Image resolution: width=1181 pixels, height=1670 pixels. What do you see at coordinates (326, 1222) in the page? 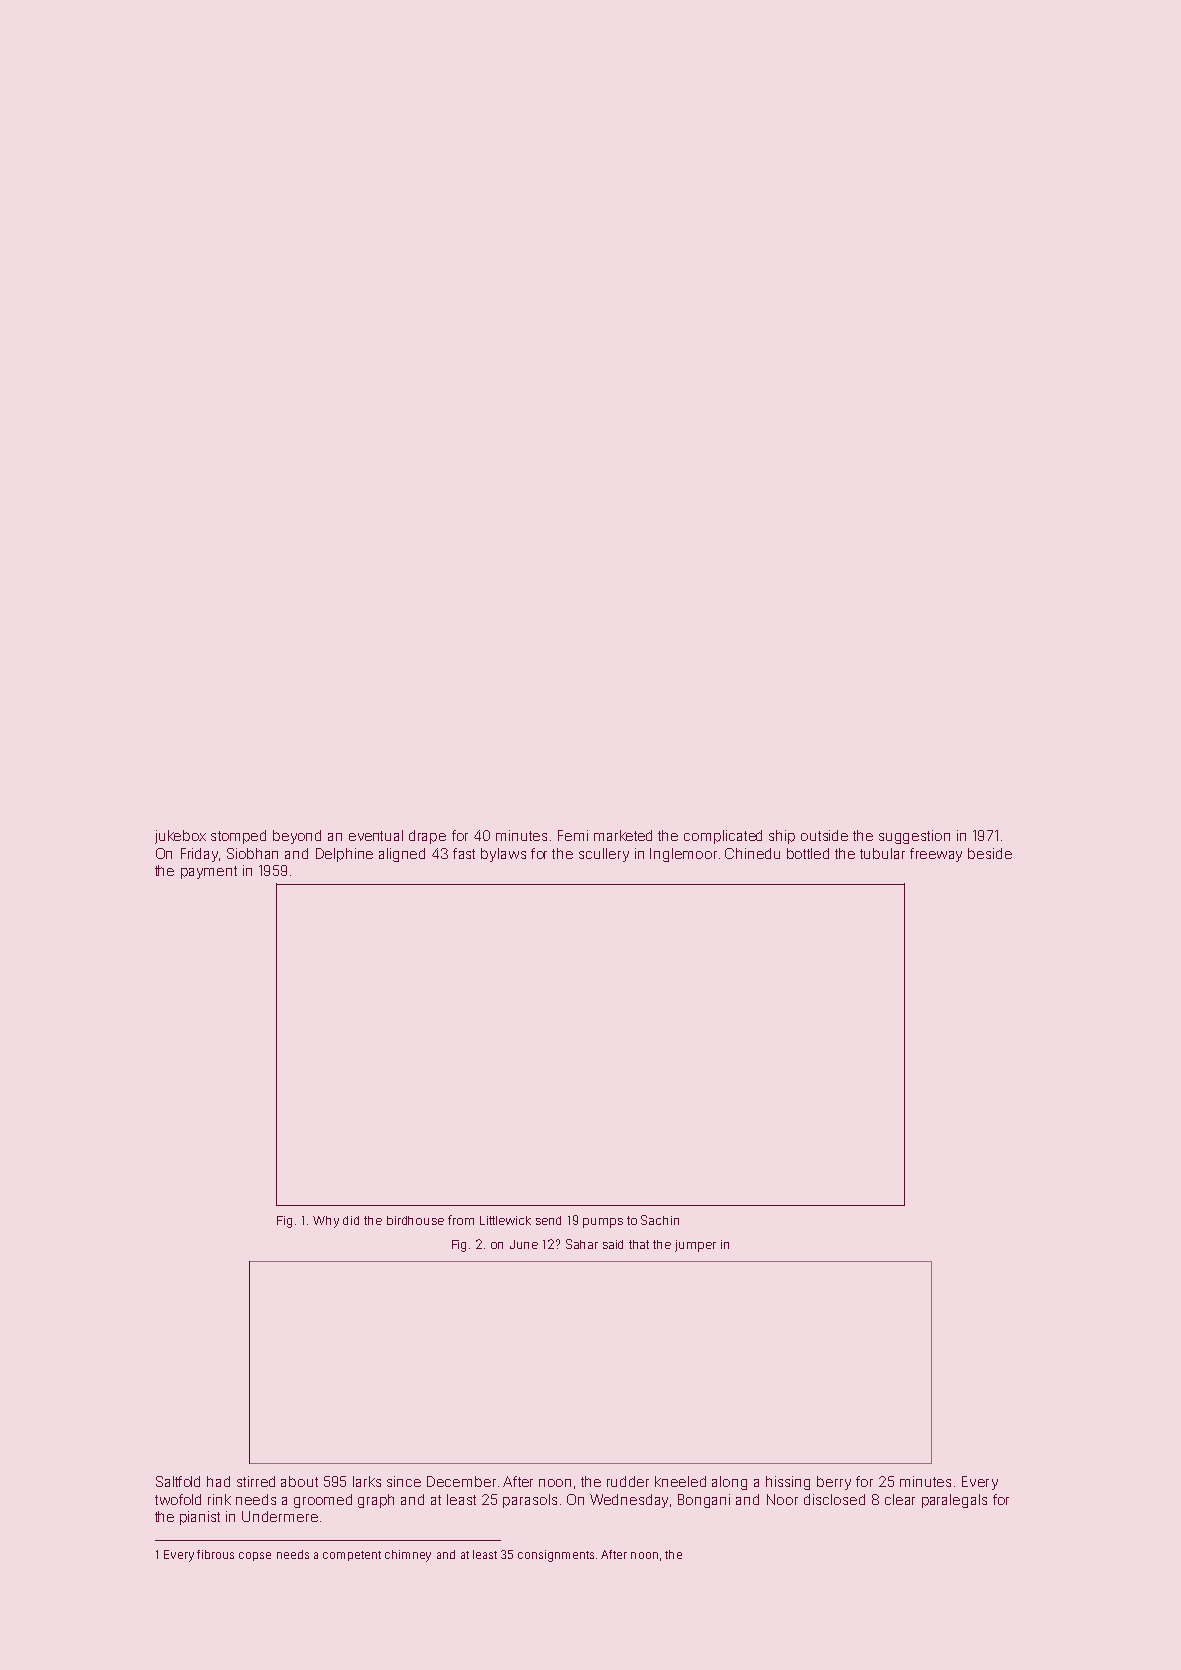
I see `Why` at bounding box center [326, 1222].
